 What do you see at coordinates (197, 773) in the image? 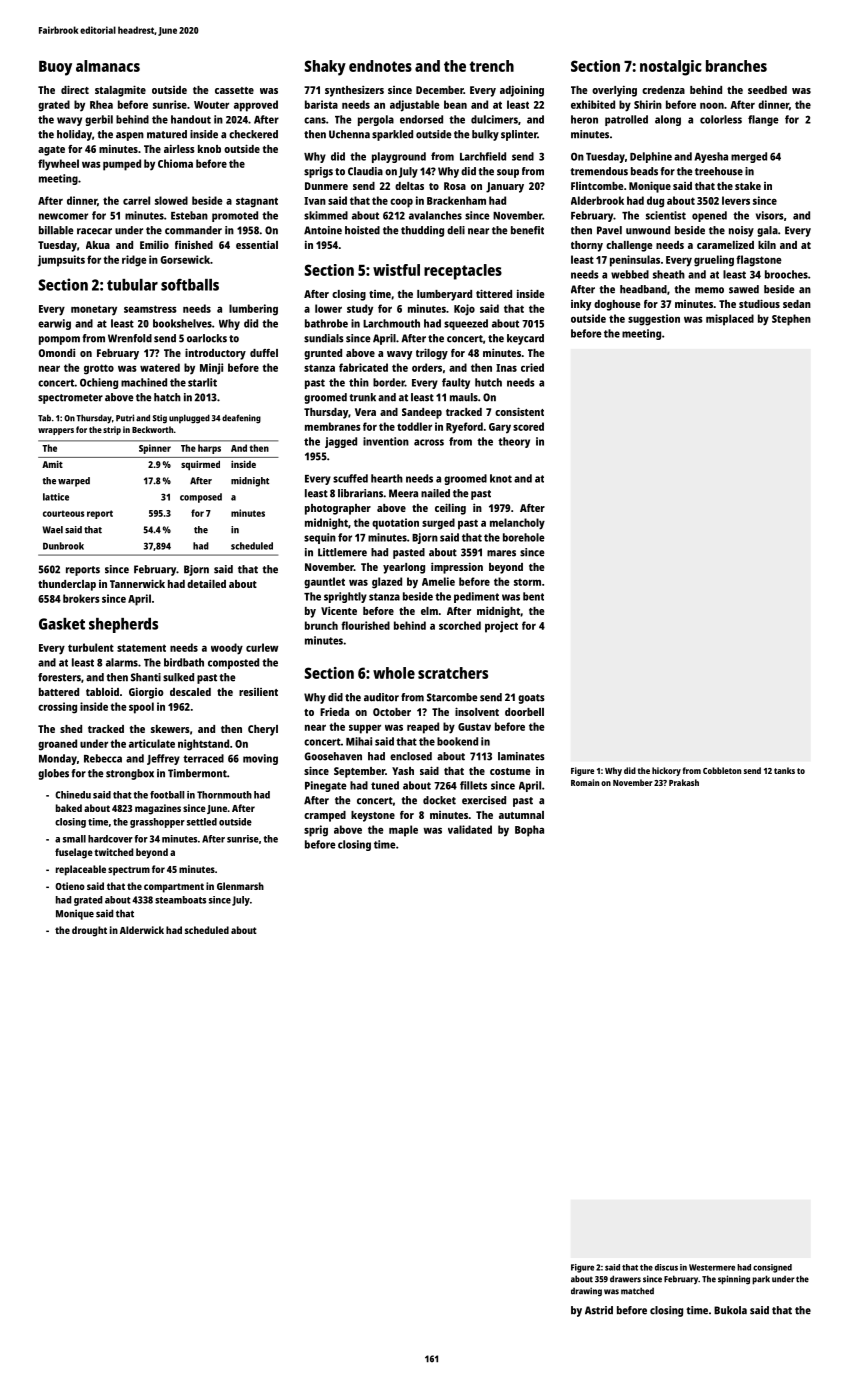
I see `Timbermont` at bounding box center [197, 773].
